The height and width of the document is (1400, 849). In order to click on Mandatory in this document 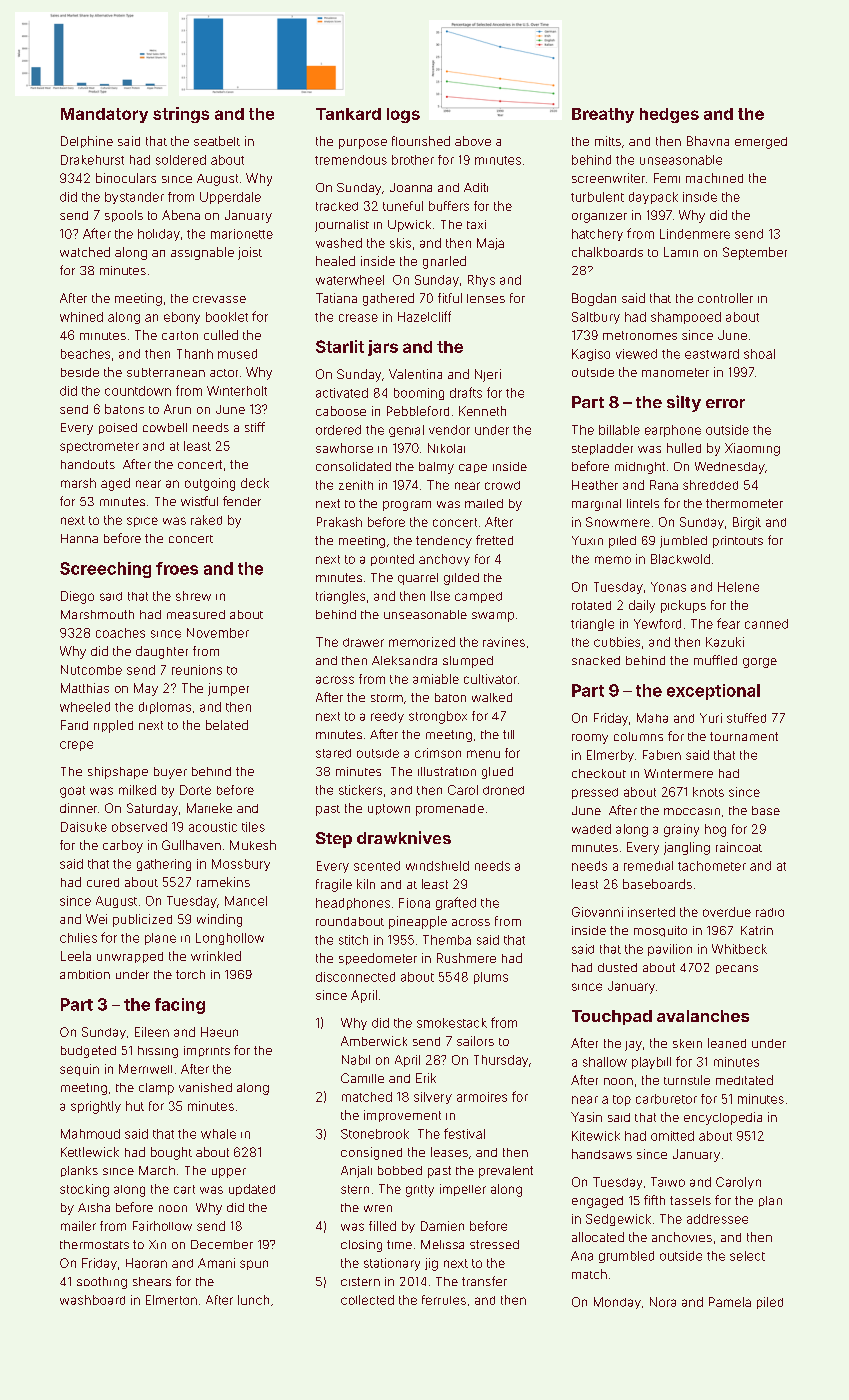, I will do `click(104, 115)`.
